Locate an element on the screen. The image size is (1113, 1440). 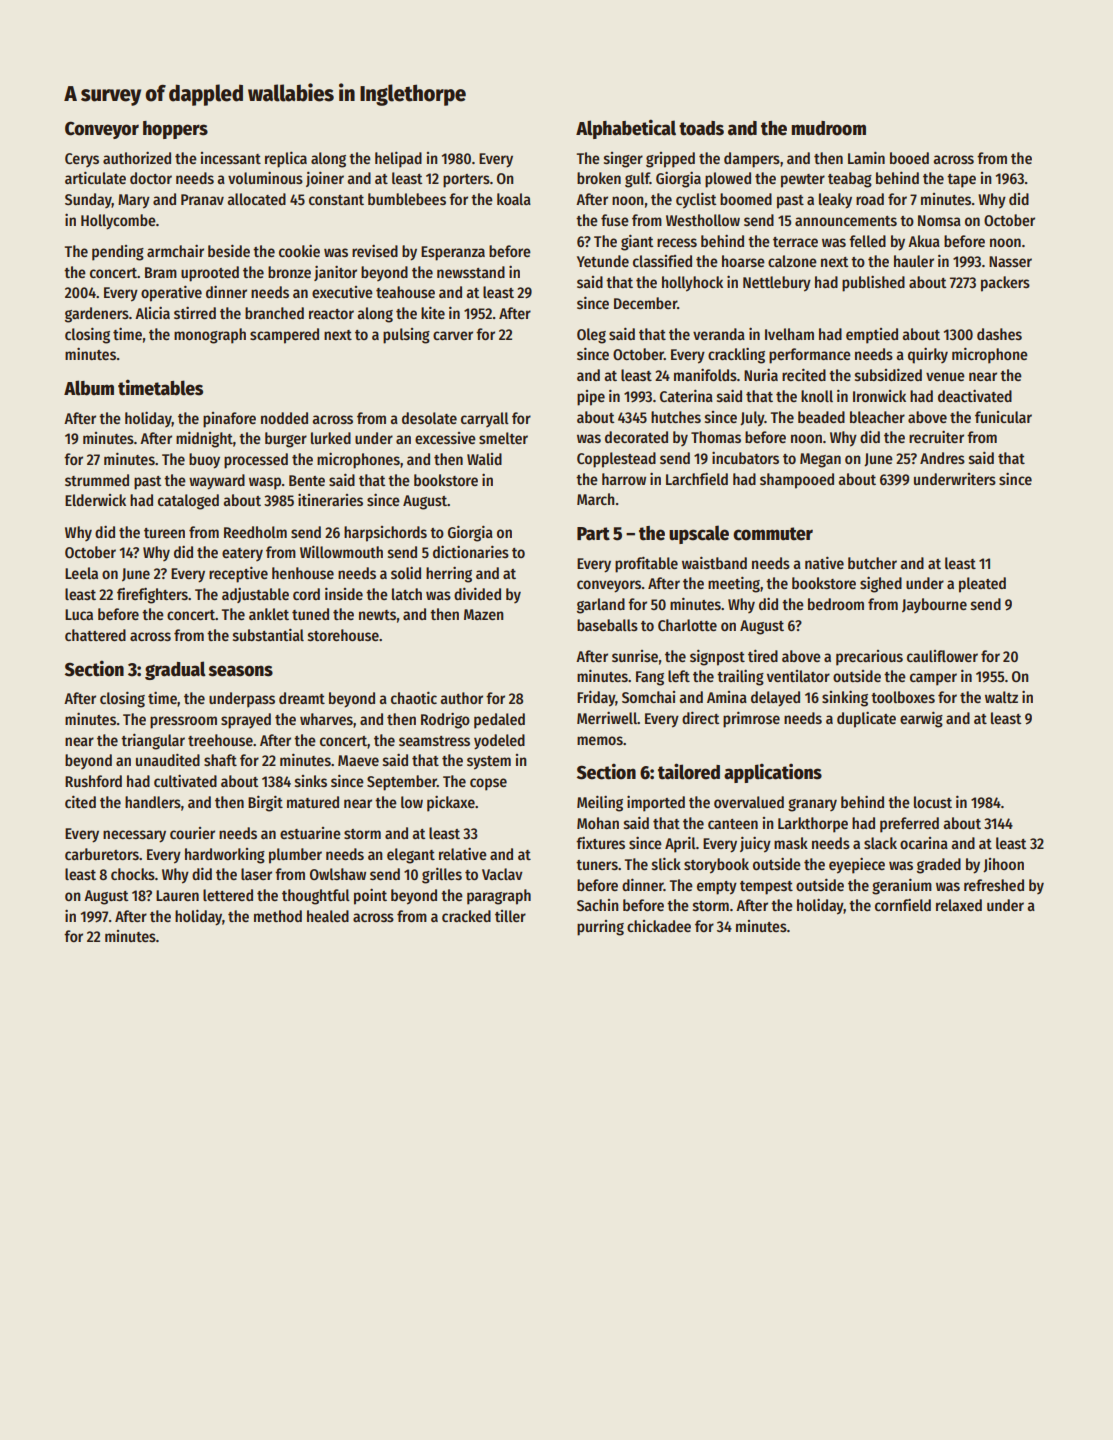
Andres is located at coordinates (942, 458).
